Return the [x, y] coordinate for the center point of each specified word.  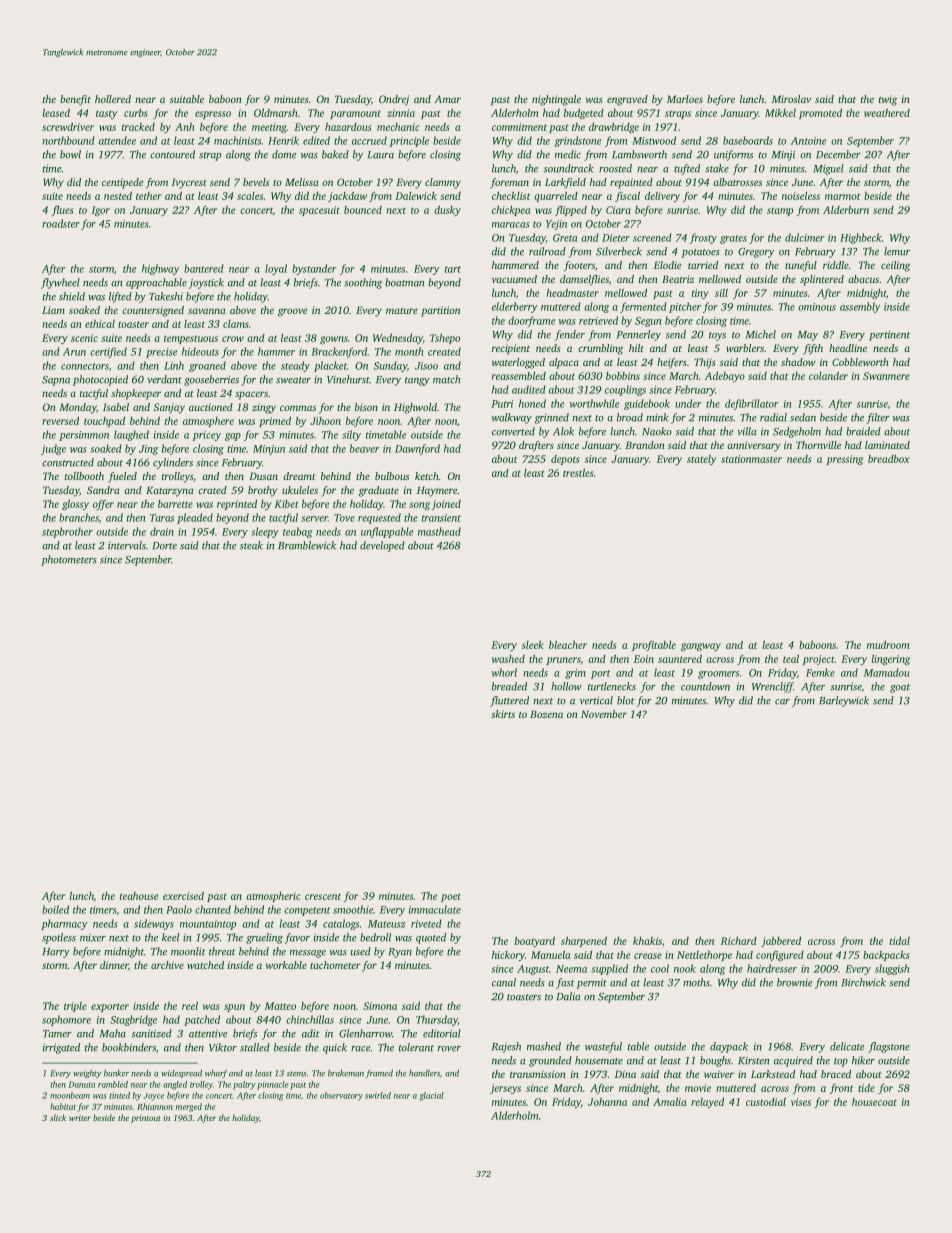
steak [251, 545]
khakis [647, 941]
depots [565, 460]
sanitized [152, 1033]
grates [733, 239]
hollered [113, 99]
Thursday [437, 1020]
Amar [447, 99]
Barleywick [844, 701]
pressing [844, 460]
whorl [504, 672]
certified [108, 352]
